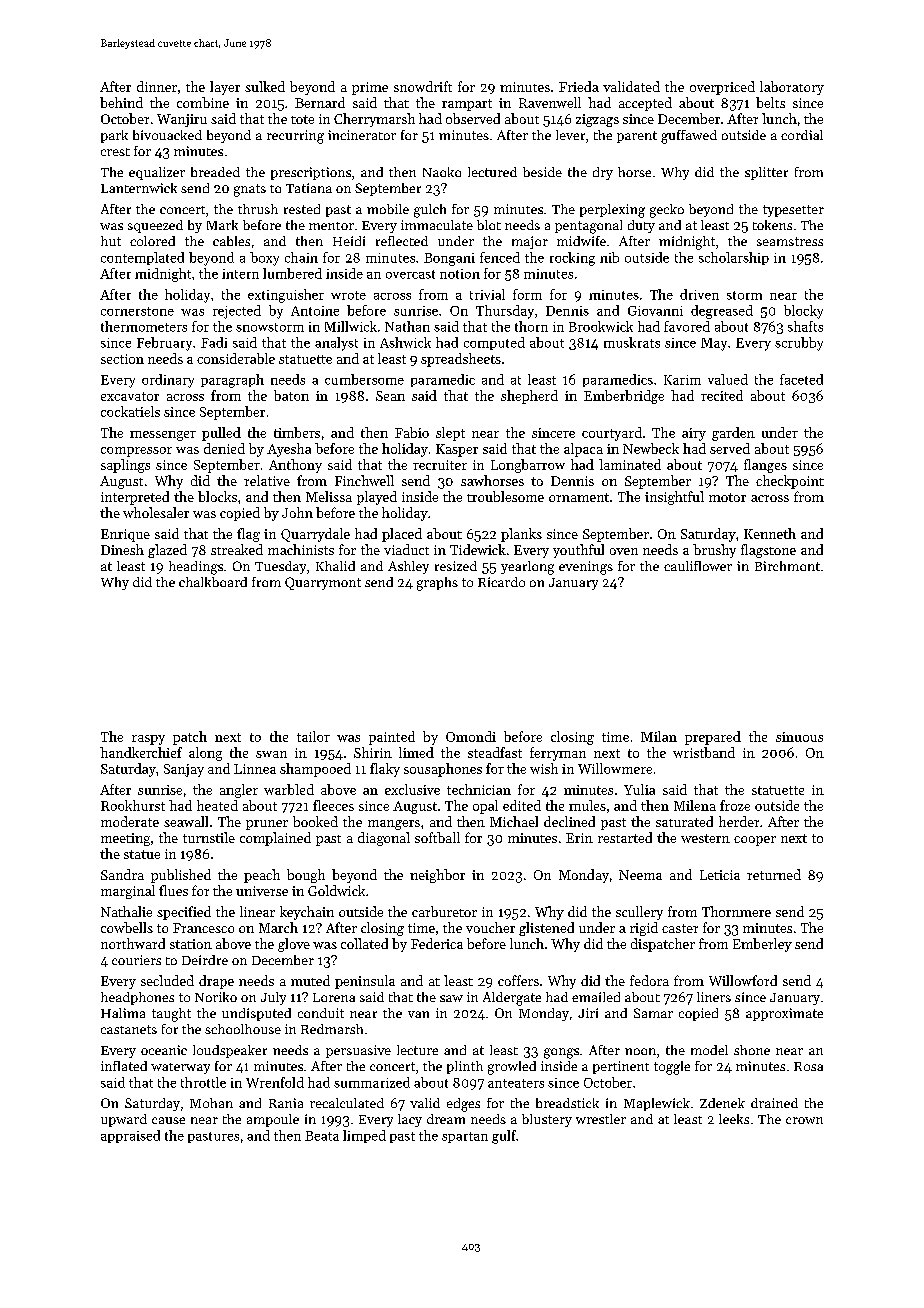  Describe the element at coordinates (714, 551) in the screenshot. I see `brushy` at that location.
